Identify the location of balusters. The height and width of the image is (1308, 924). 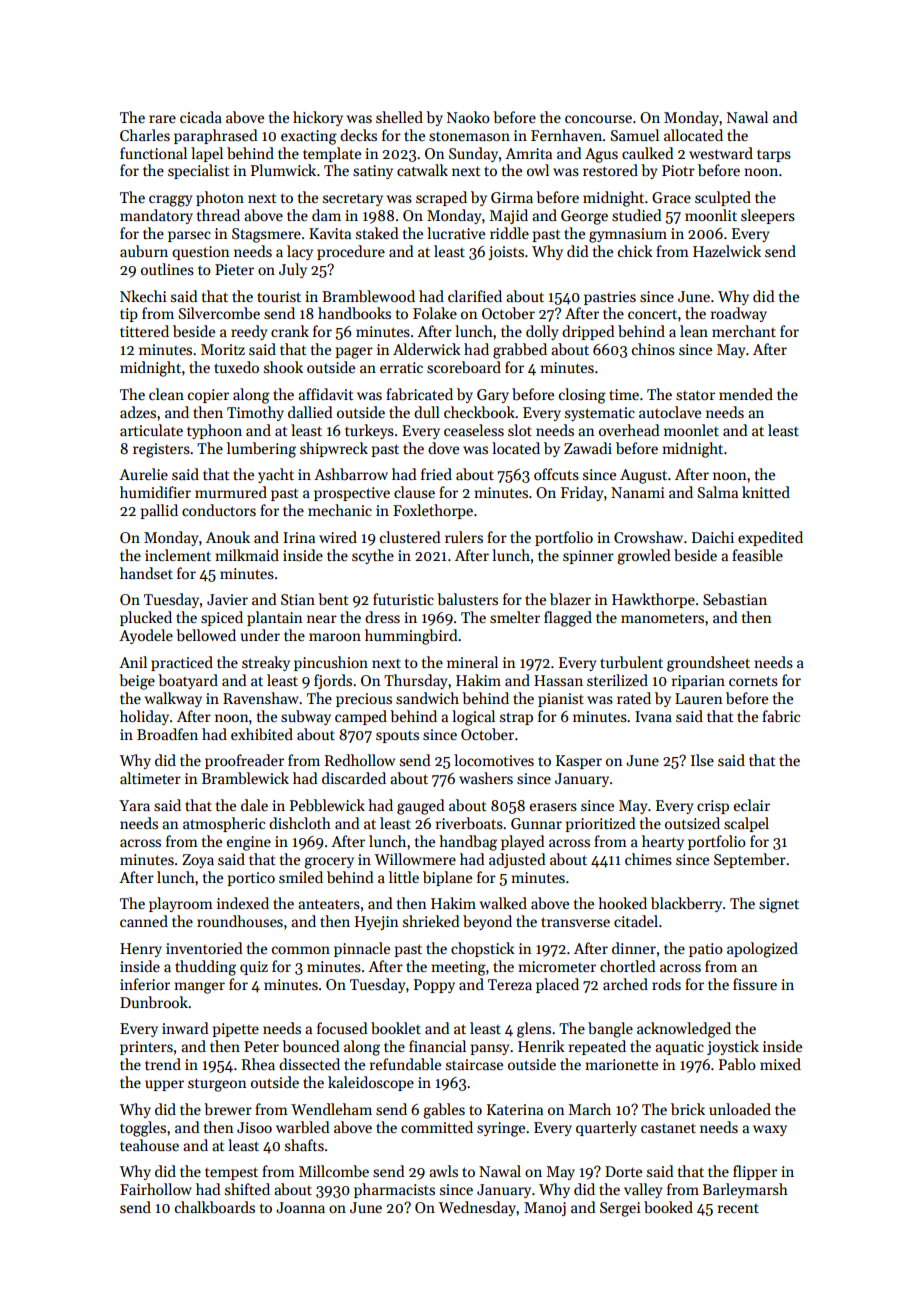
(467, 599).
